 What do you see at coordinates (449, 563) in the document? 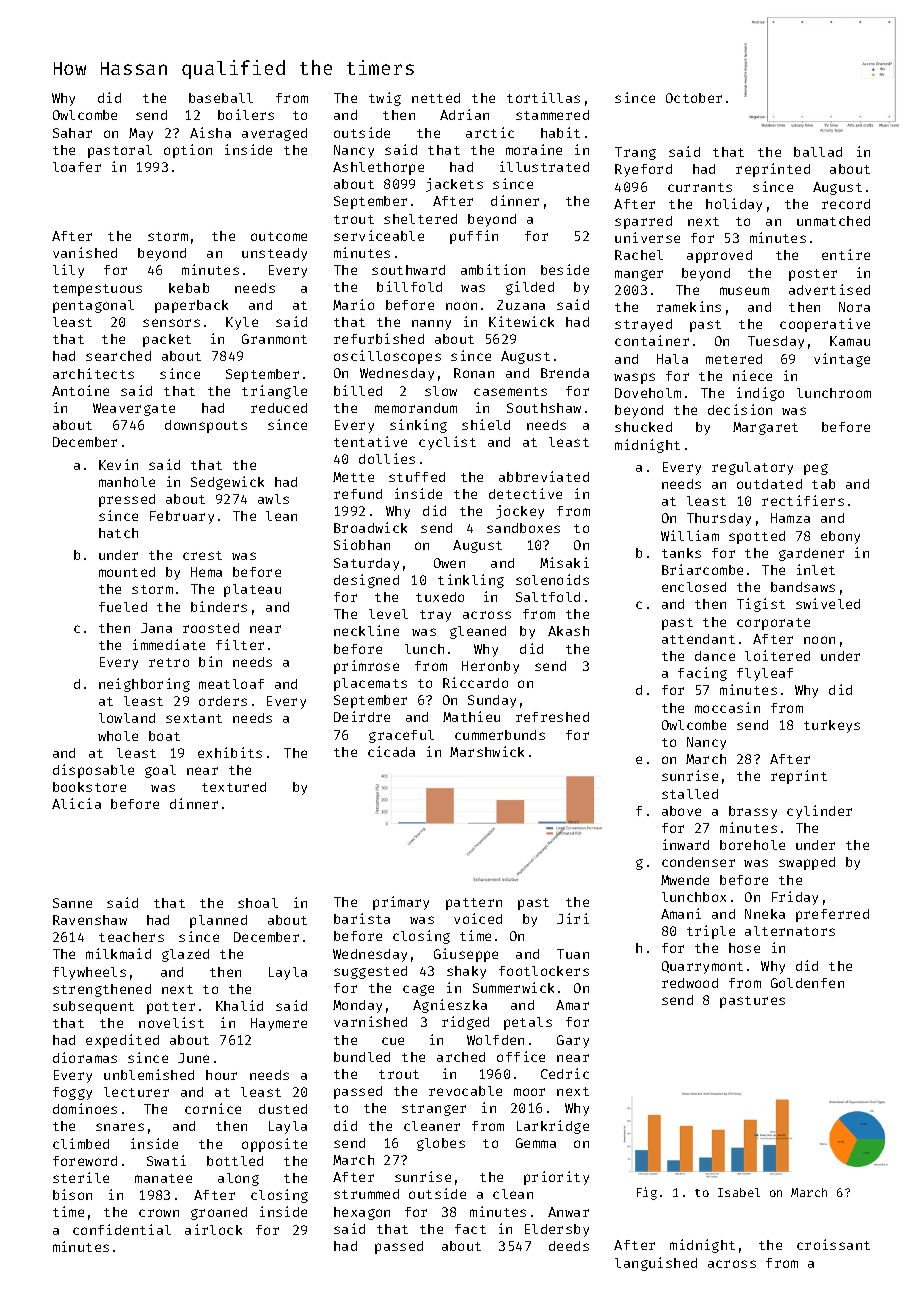
I see `Owen` at bounding box center [449, 563].
